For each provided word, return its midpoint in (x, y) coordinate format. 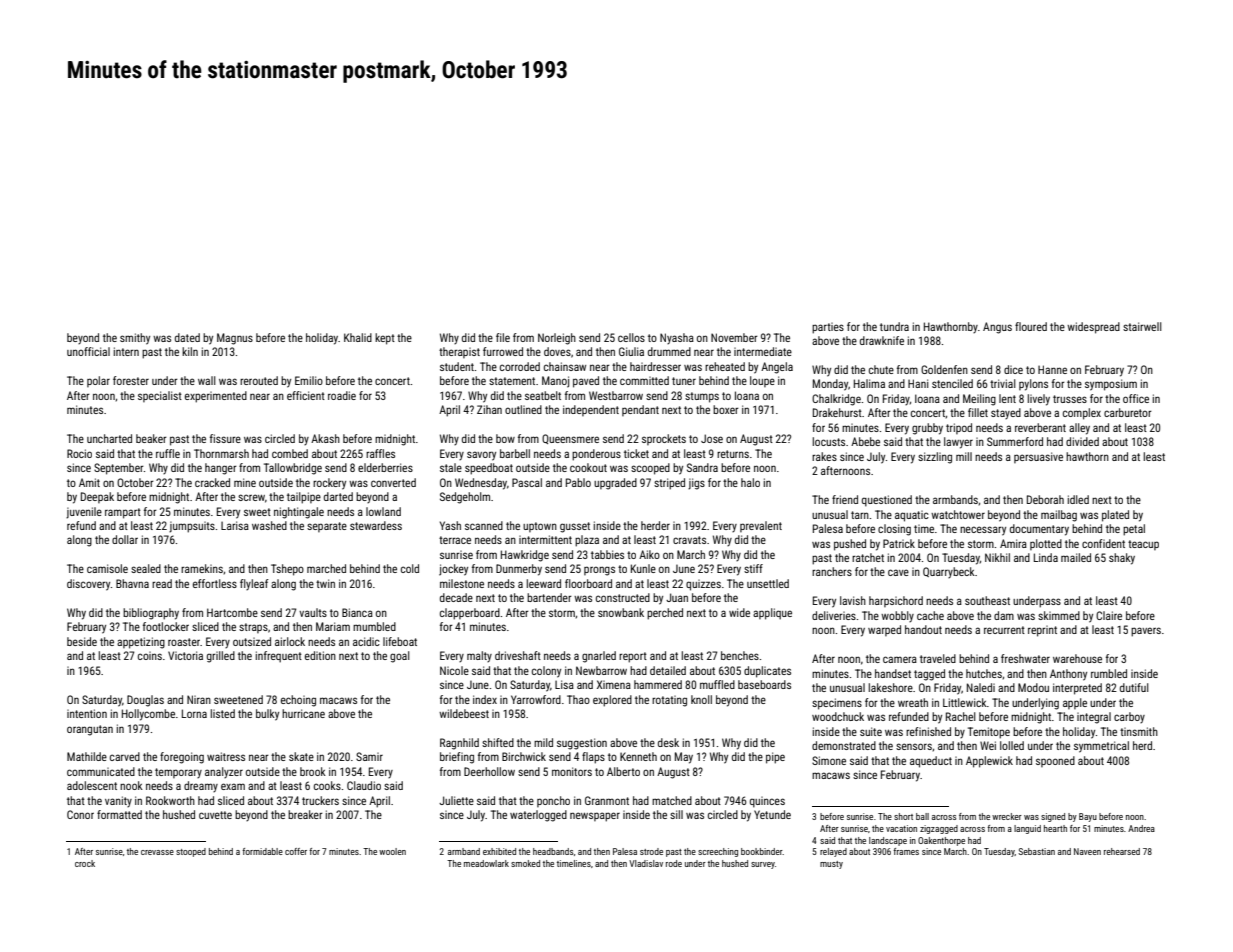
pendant (640, 410)
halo (750, 482)
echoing (298, 701)
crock (85, 863)
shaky (1122, 559)
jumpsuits (192, 527)
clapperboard (470, 614)
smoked (525, 863)
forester (131, 380)
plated (1115, 516)
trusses (1070, 399)
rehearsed (1122, 851)
